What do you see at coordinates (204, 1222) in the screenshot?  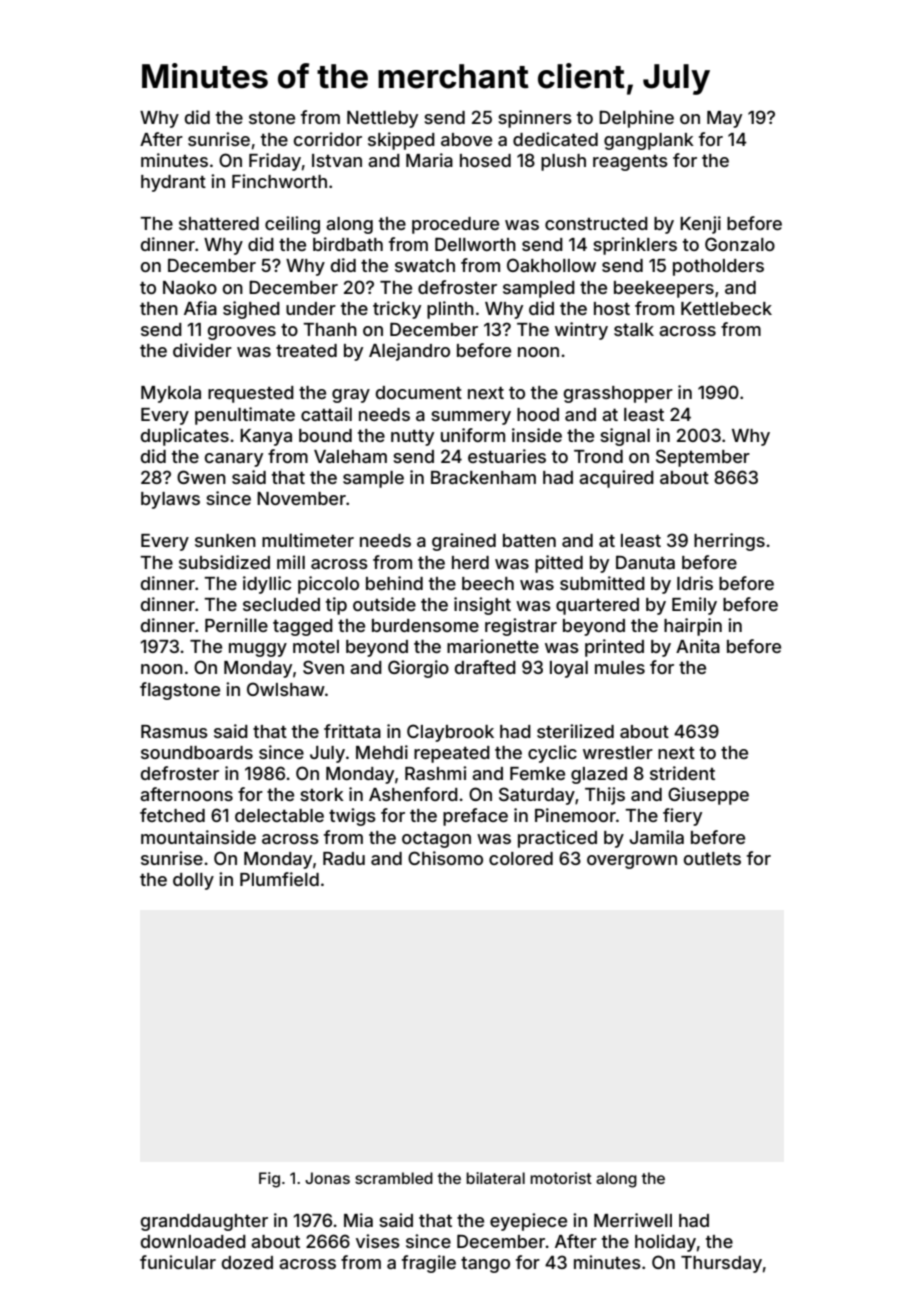 I see `granddaughter` at bounding box center [204, 1222].
